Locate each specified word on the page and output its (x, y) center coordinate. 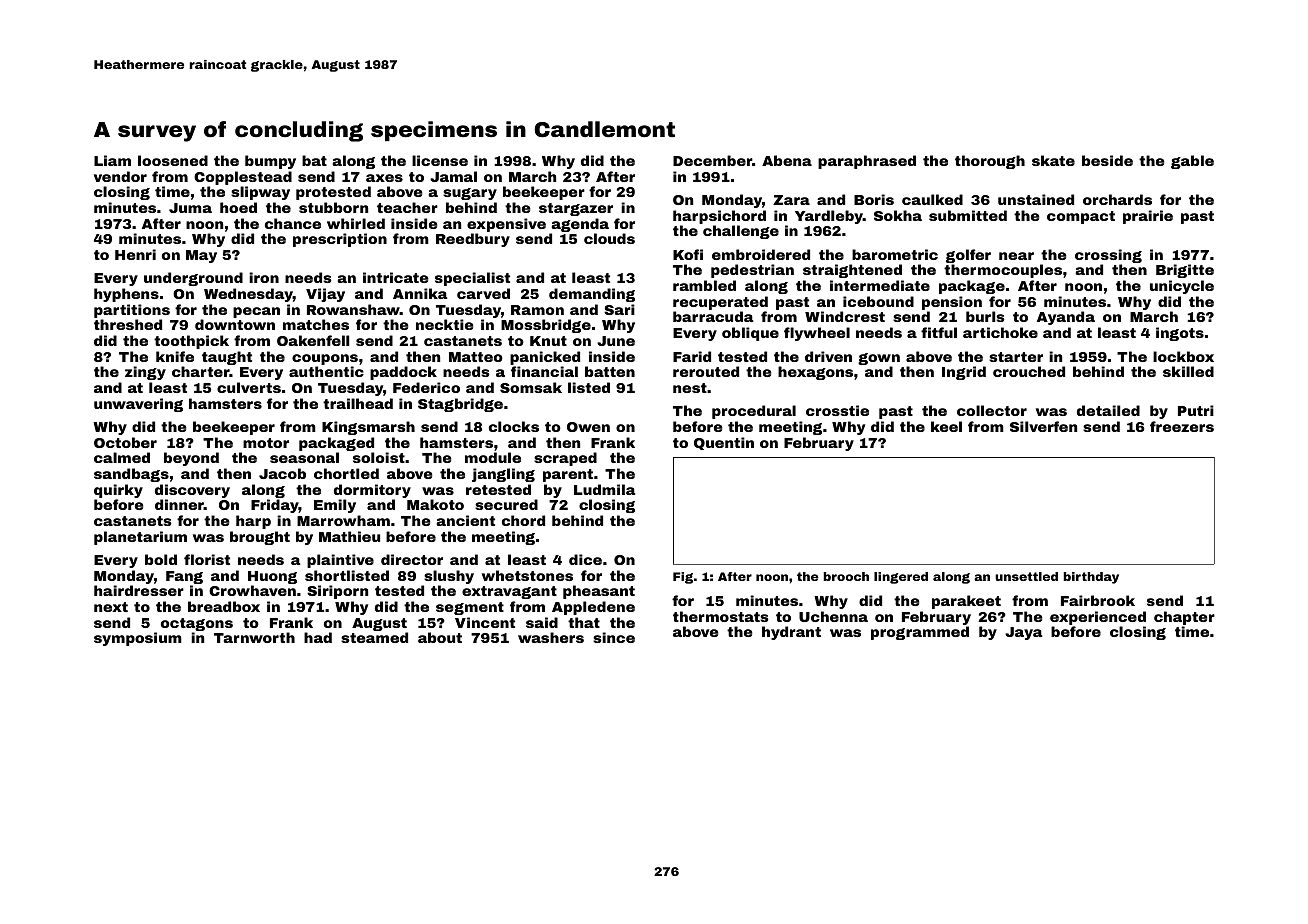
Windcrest (845, 316)
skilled (1188, 371)
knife (175, 356)
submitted (968, 215)
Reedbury (473, 240)
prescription (340, 240)
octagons (197, 624)
